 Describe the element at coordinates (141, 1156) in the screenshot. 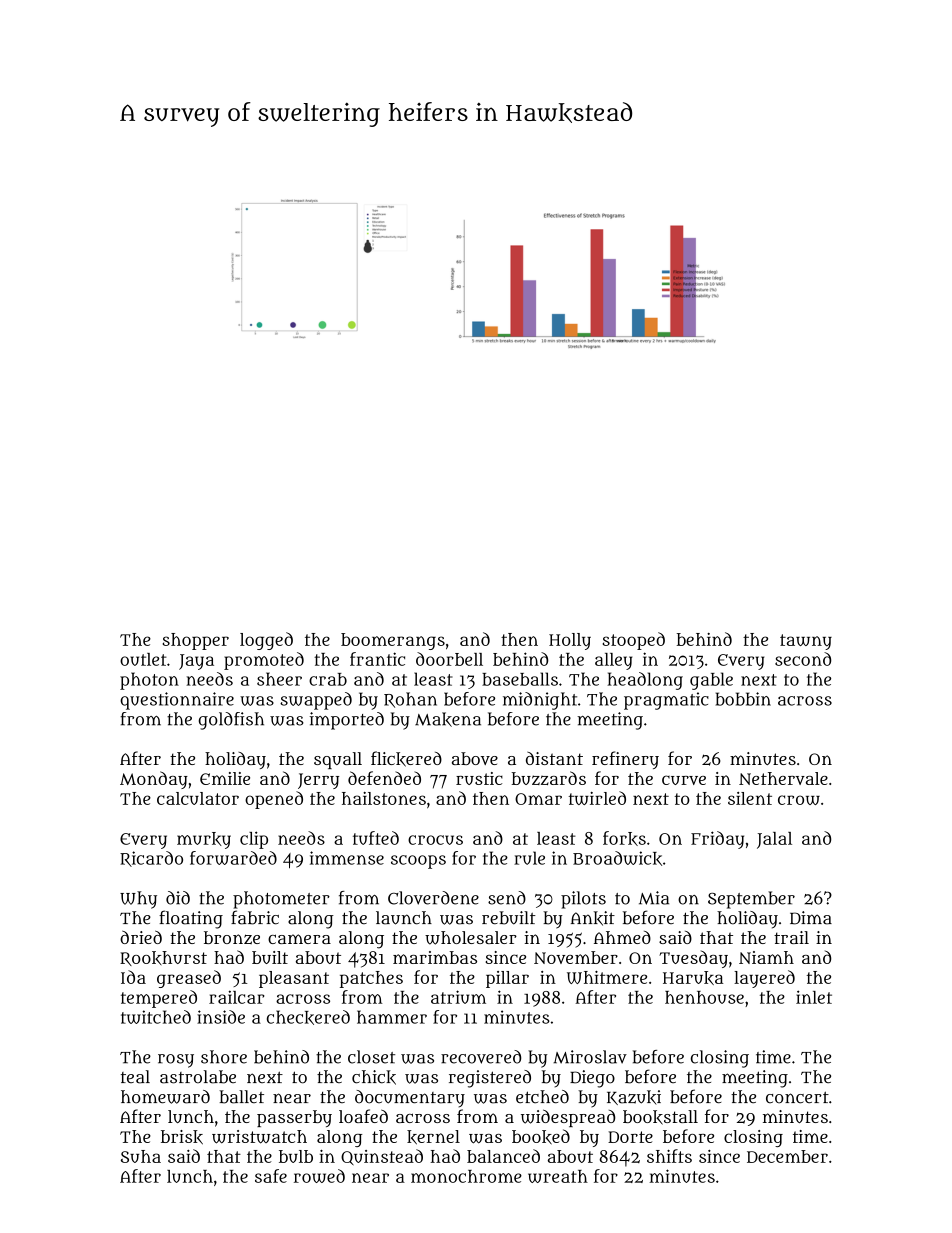

I see `Suha` at that location.
